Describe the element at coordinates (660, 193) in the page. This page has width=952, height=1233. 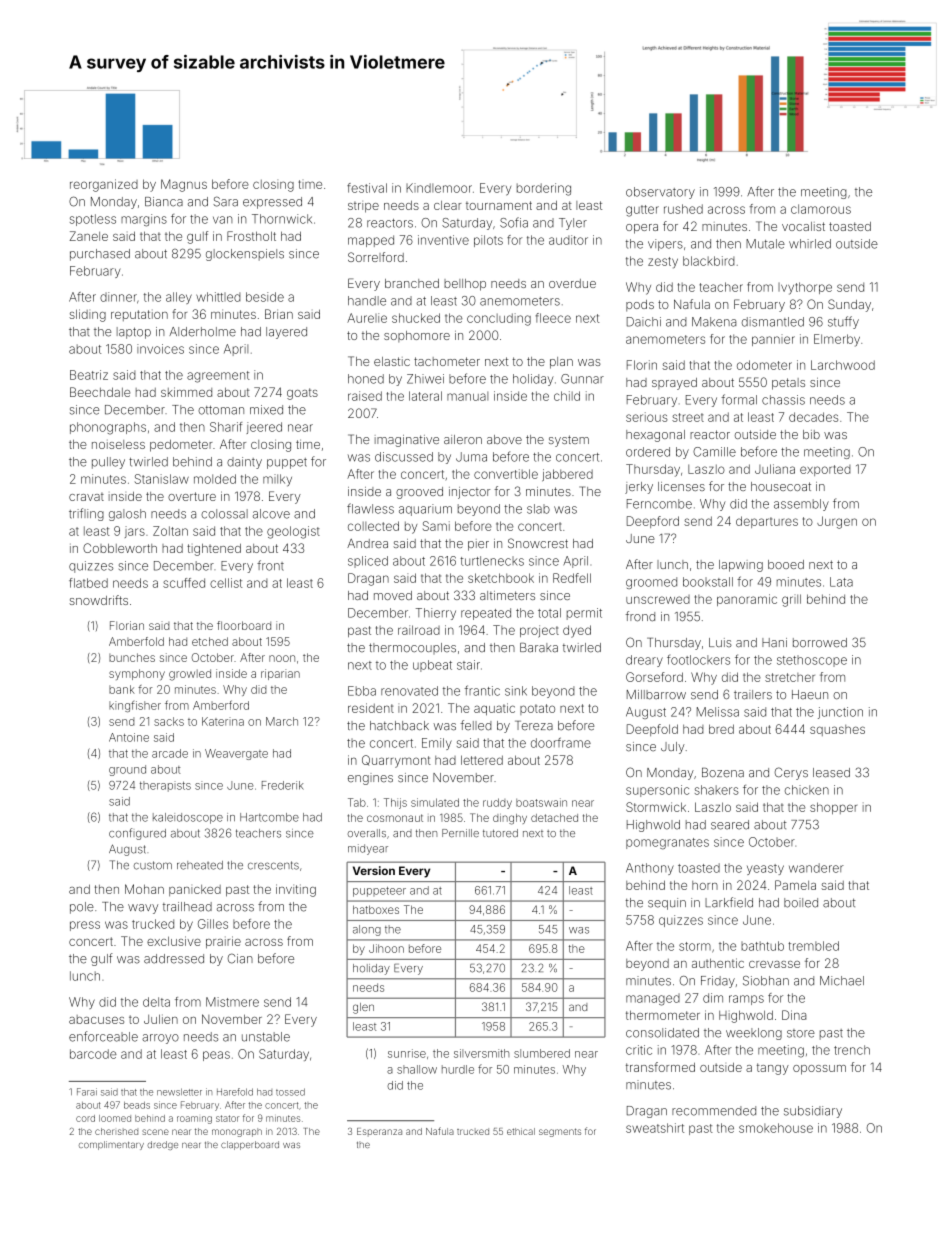
I see `observatory` at that location.
